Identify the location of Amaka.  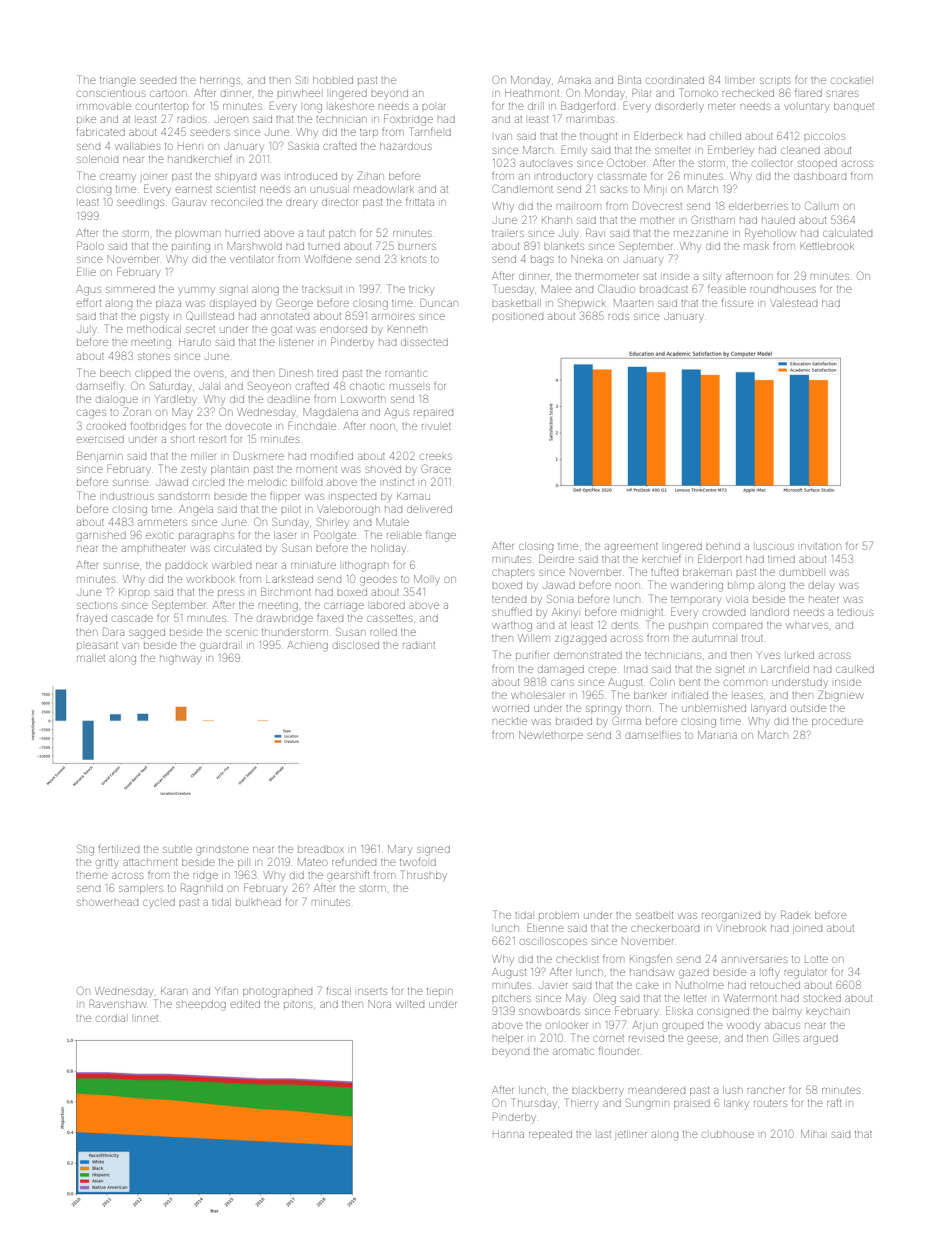
(574, 80).
